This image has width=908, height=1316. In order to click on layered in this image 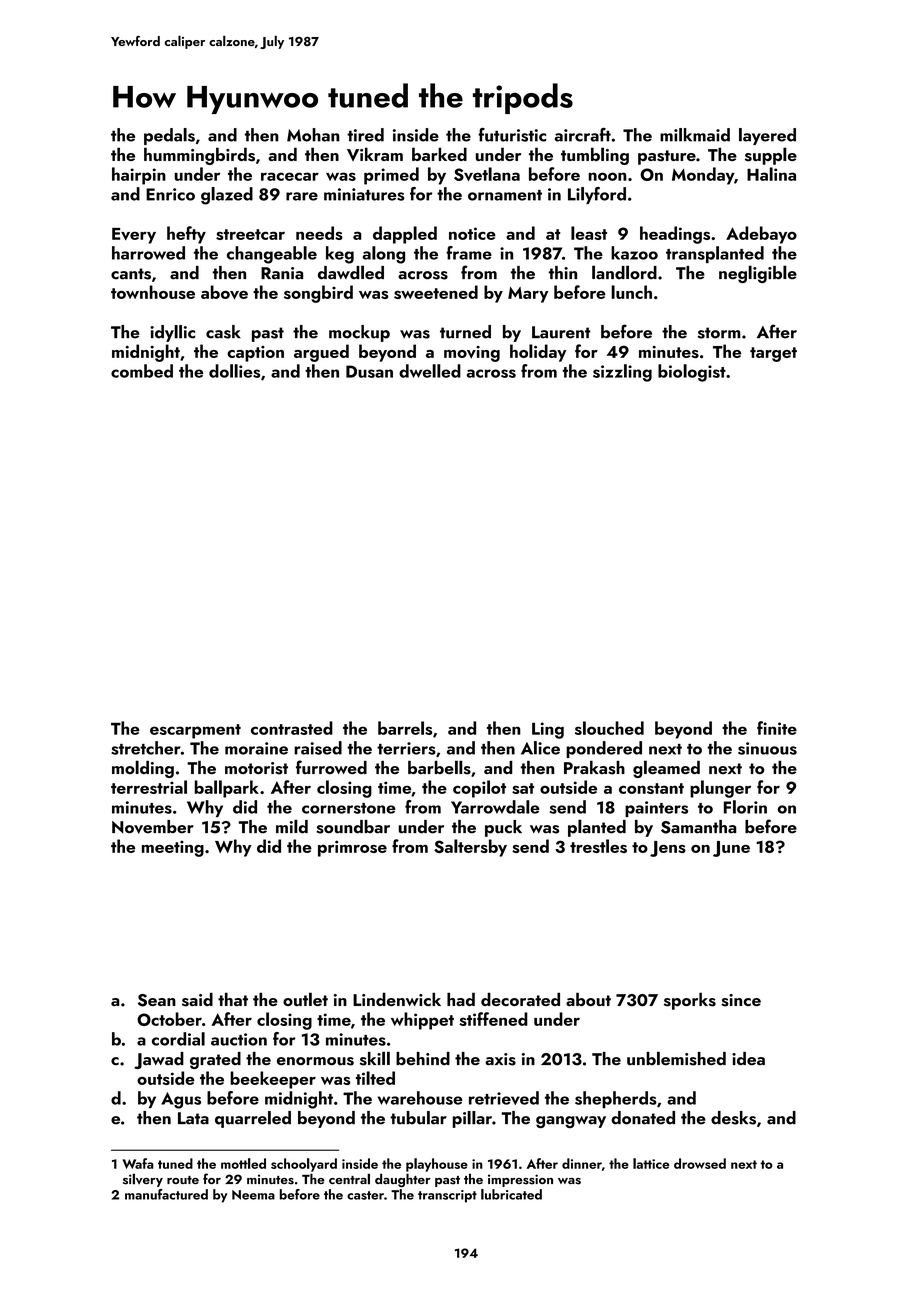, I will do `click(767, 136)`.
